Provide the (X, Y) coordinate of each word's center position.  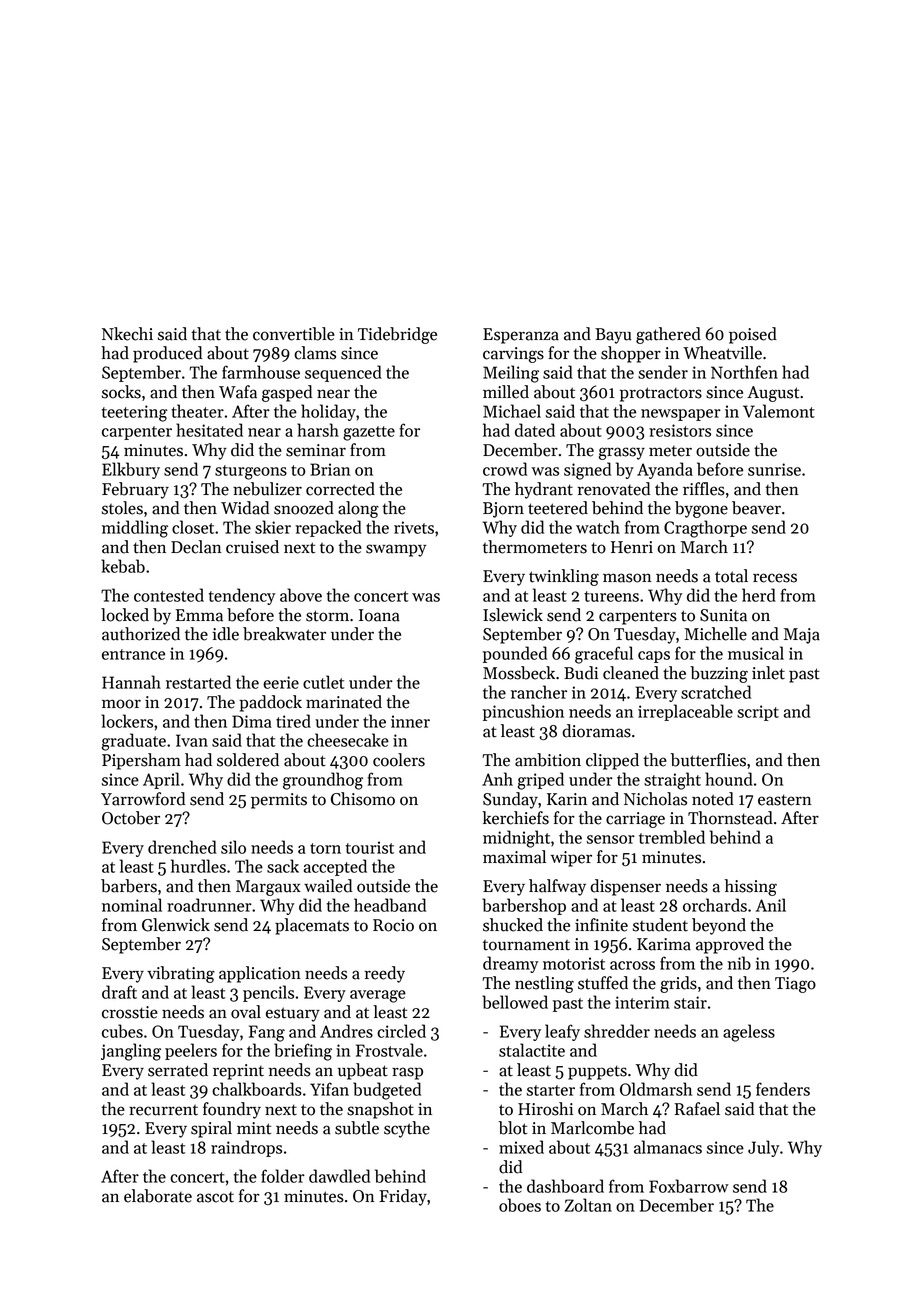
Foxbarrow (689, 1186)
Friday (403, 1197)
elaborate (158, 1196)
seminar (316, 450)
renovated (613, 489)
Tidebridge (397, 335)
